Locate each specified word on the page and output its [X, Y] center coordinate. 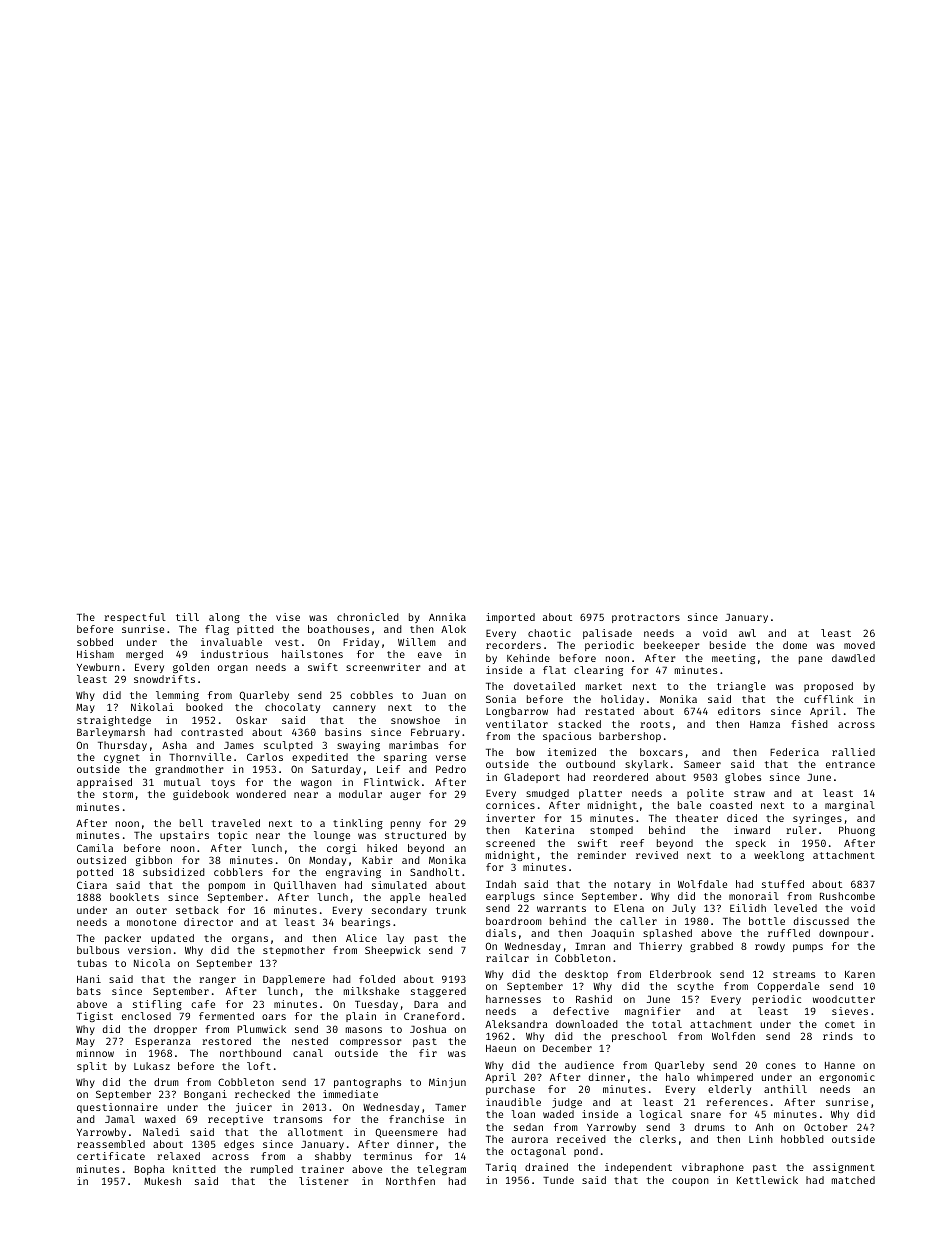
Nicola [152, 963]
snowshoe [415, 720]
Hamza [765, 724]
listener [323, 1181]
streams [794, 974]
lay [395, 939]
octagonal [538, 1152]
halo [677, 1077]
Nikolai [152, 707]
